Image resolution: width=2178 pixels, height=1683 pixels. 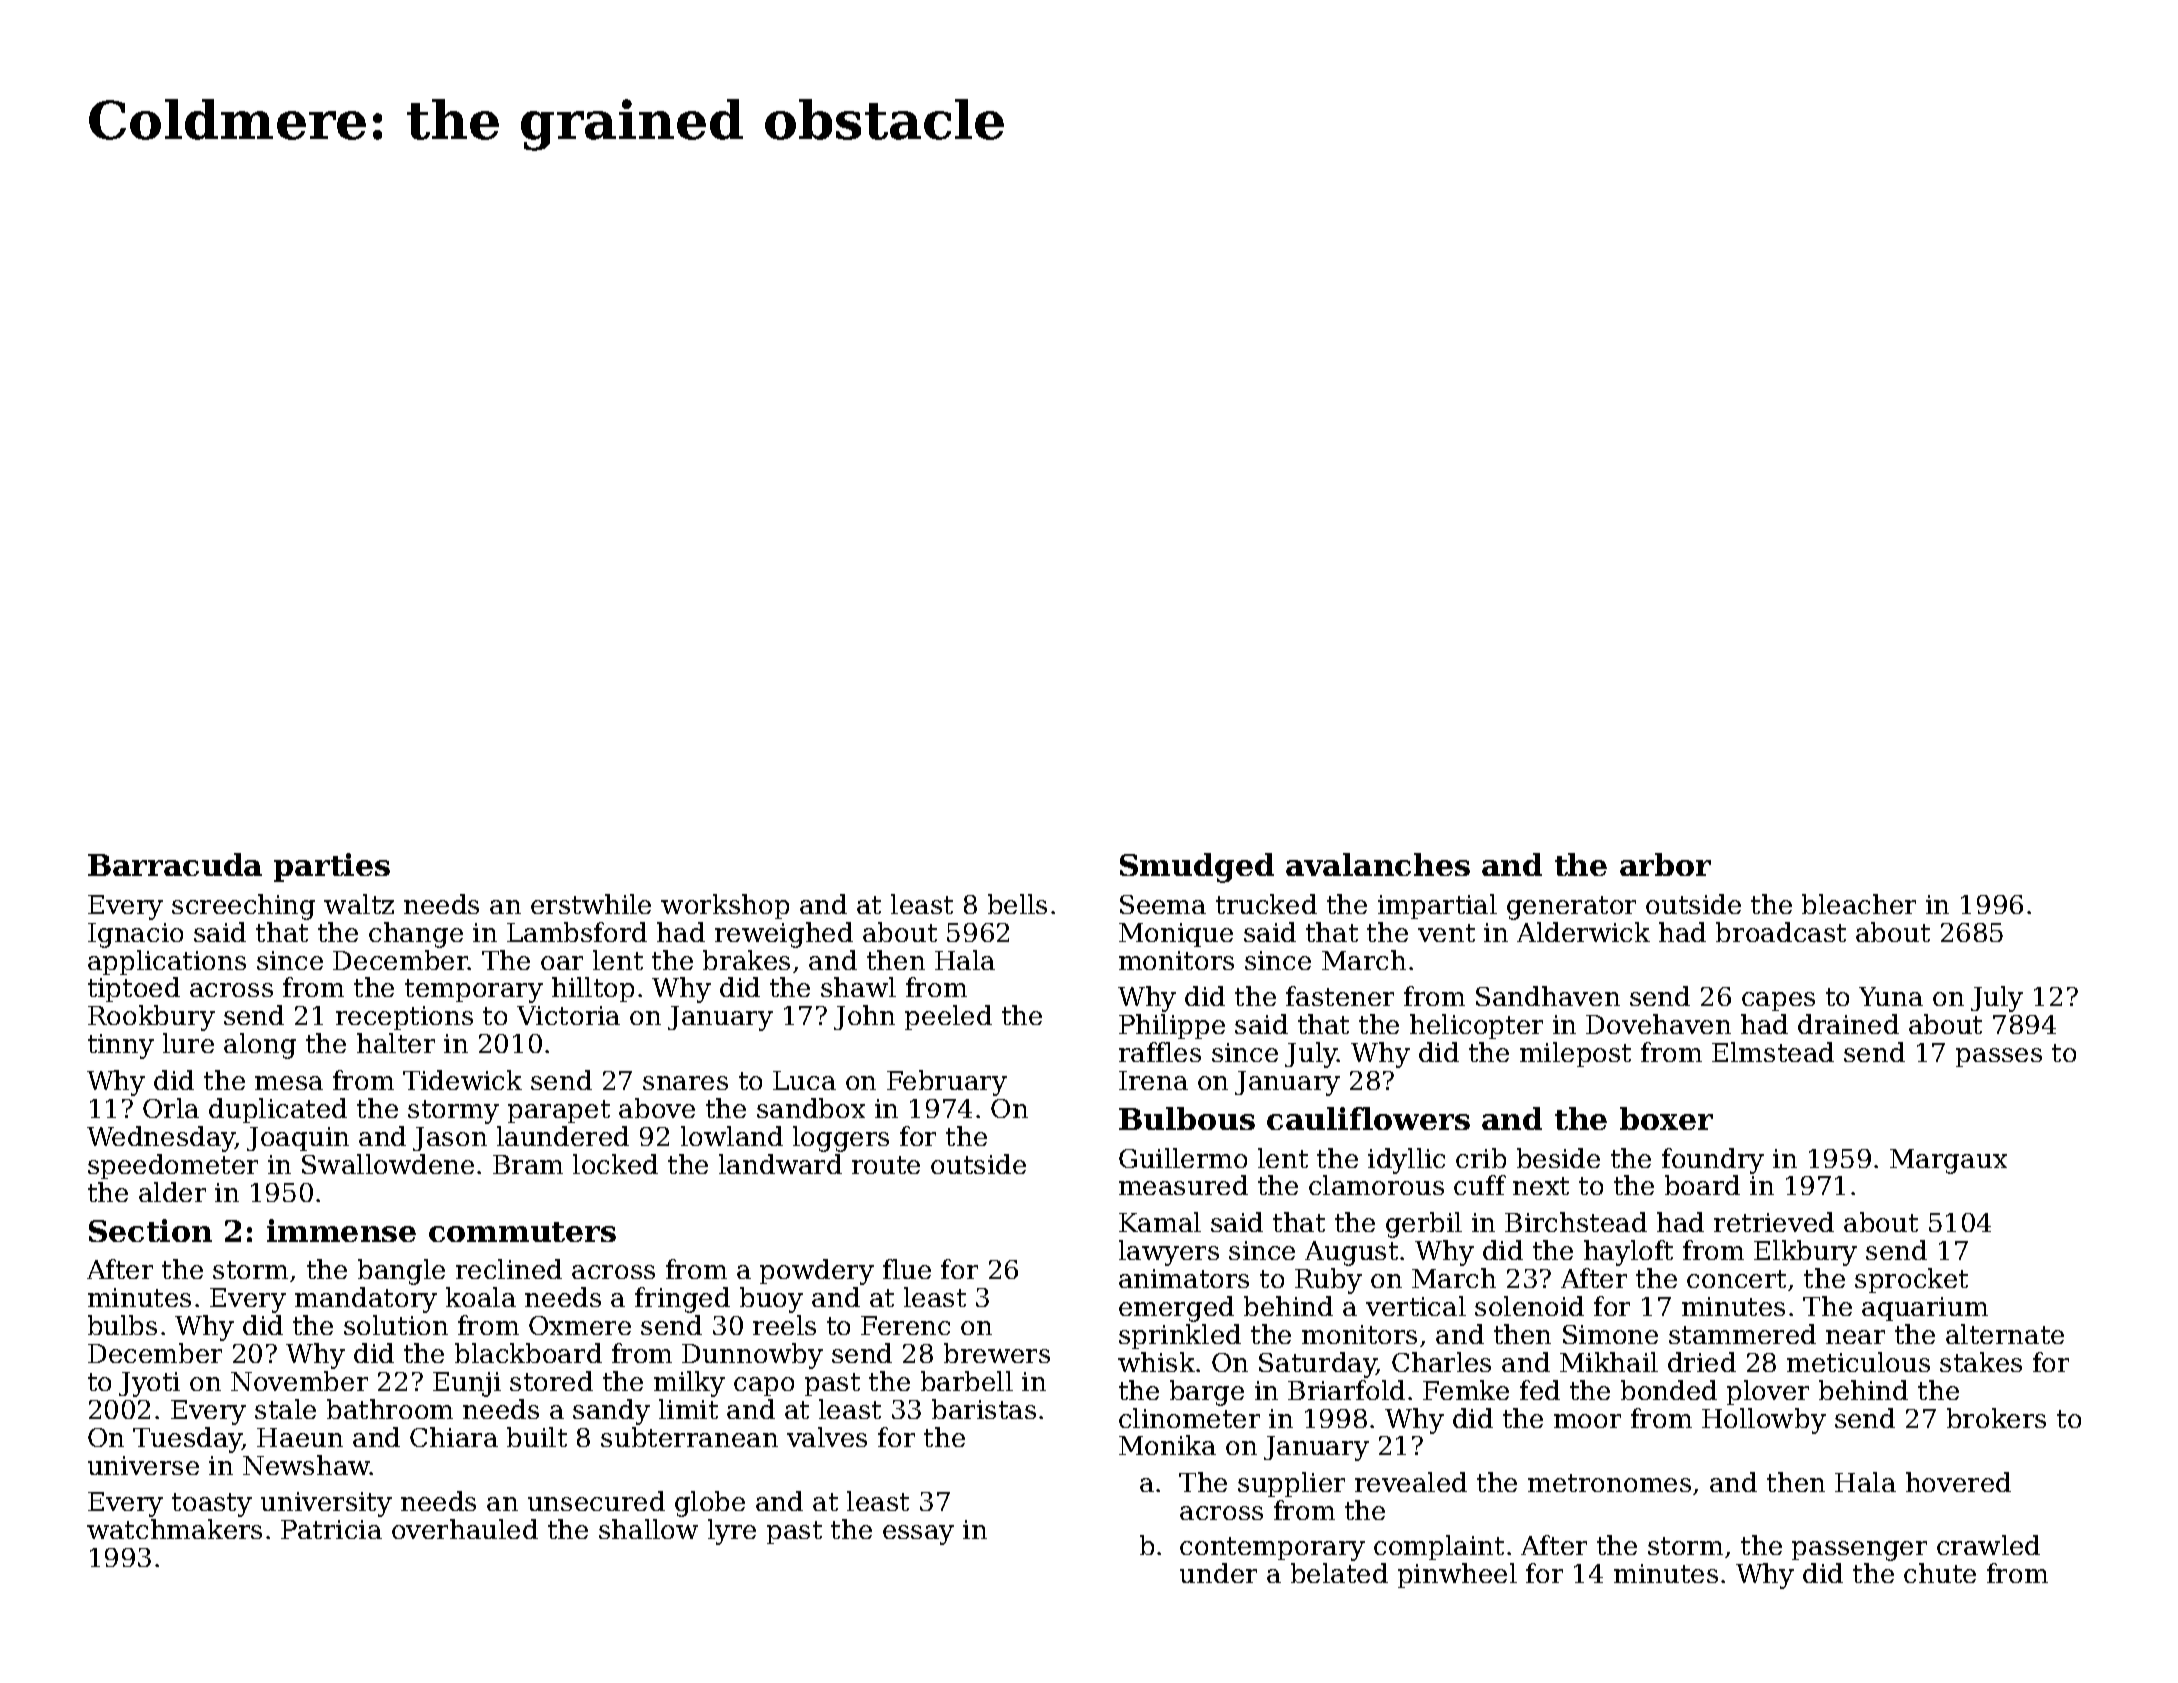 I want to click on near, so click(x=1855, y=1337).
